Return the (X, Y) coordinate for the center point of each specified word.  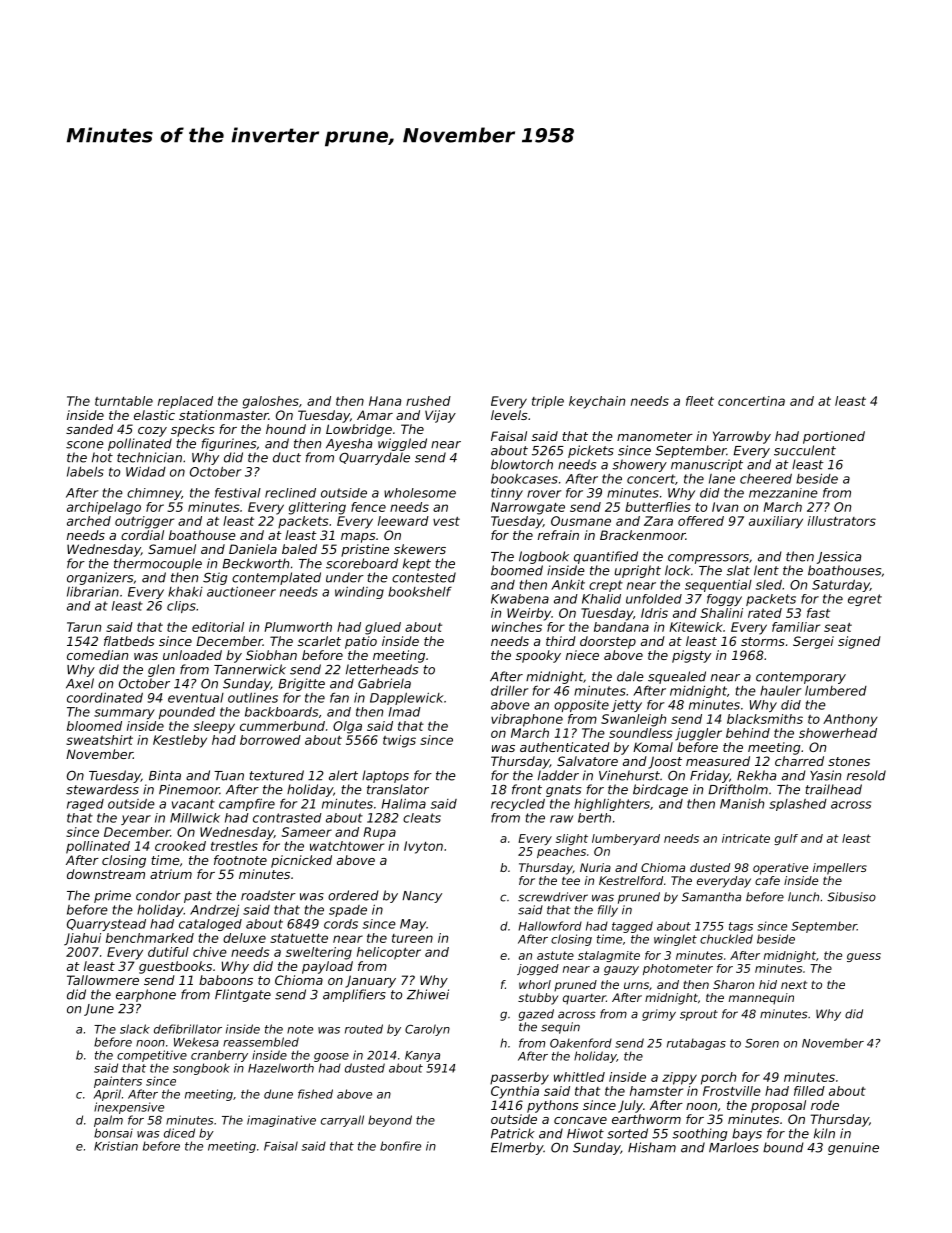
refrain (558, 535)
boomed (517, 570)
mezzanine (783, 493)
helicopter (389, 953)
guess (864, 957)
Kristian (116, 1146)
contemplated (276, 578)
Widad (146, 471)
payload (327, 967)
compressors (708, 559)
